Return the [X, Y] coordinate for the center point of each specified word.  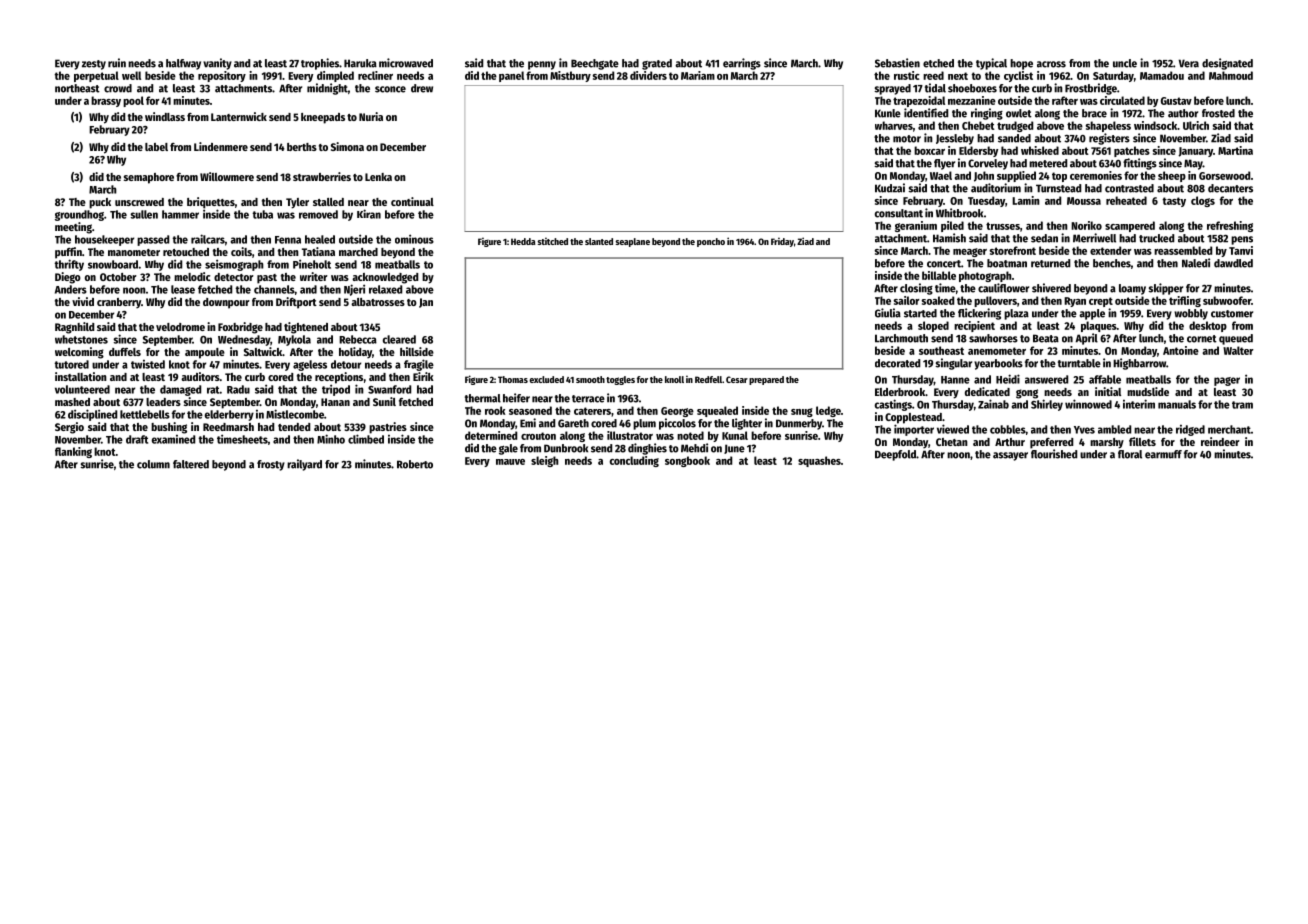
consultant [899, 213]
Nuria [371, 116]
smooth [590, 379]
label [156, 147]
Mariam [698, 75]
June [734, 449]
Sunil [384, 401]
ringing [987, 114]
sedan [1044, 238]
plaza [1016, 314]
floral [1130, 454]
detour [346, 364]
